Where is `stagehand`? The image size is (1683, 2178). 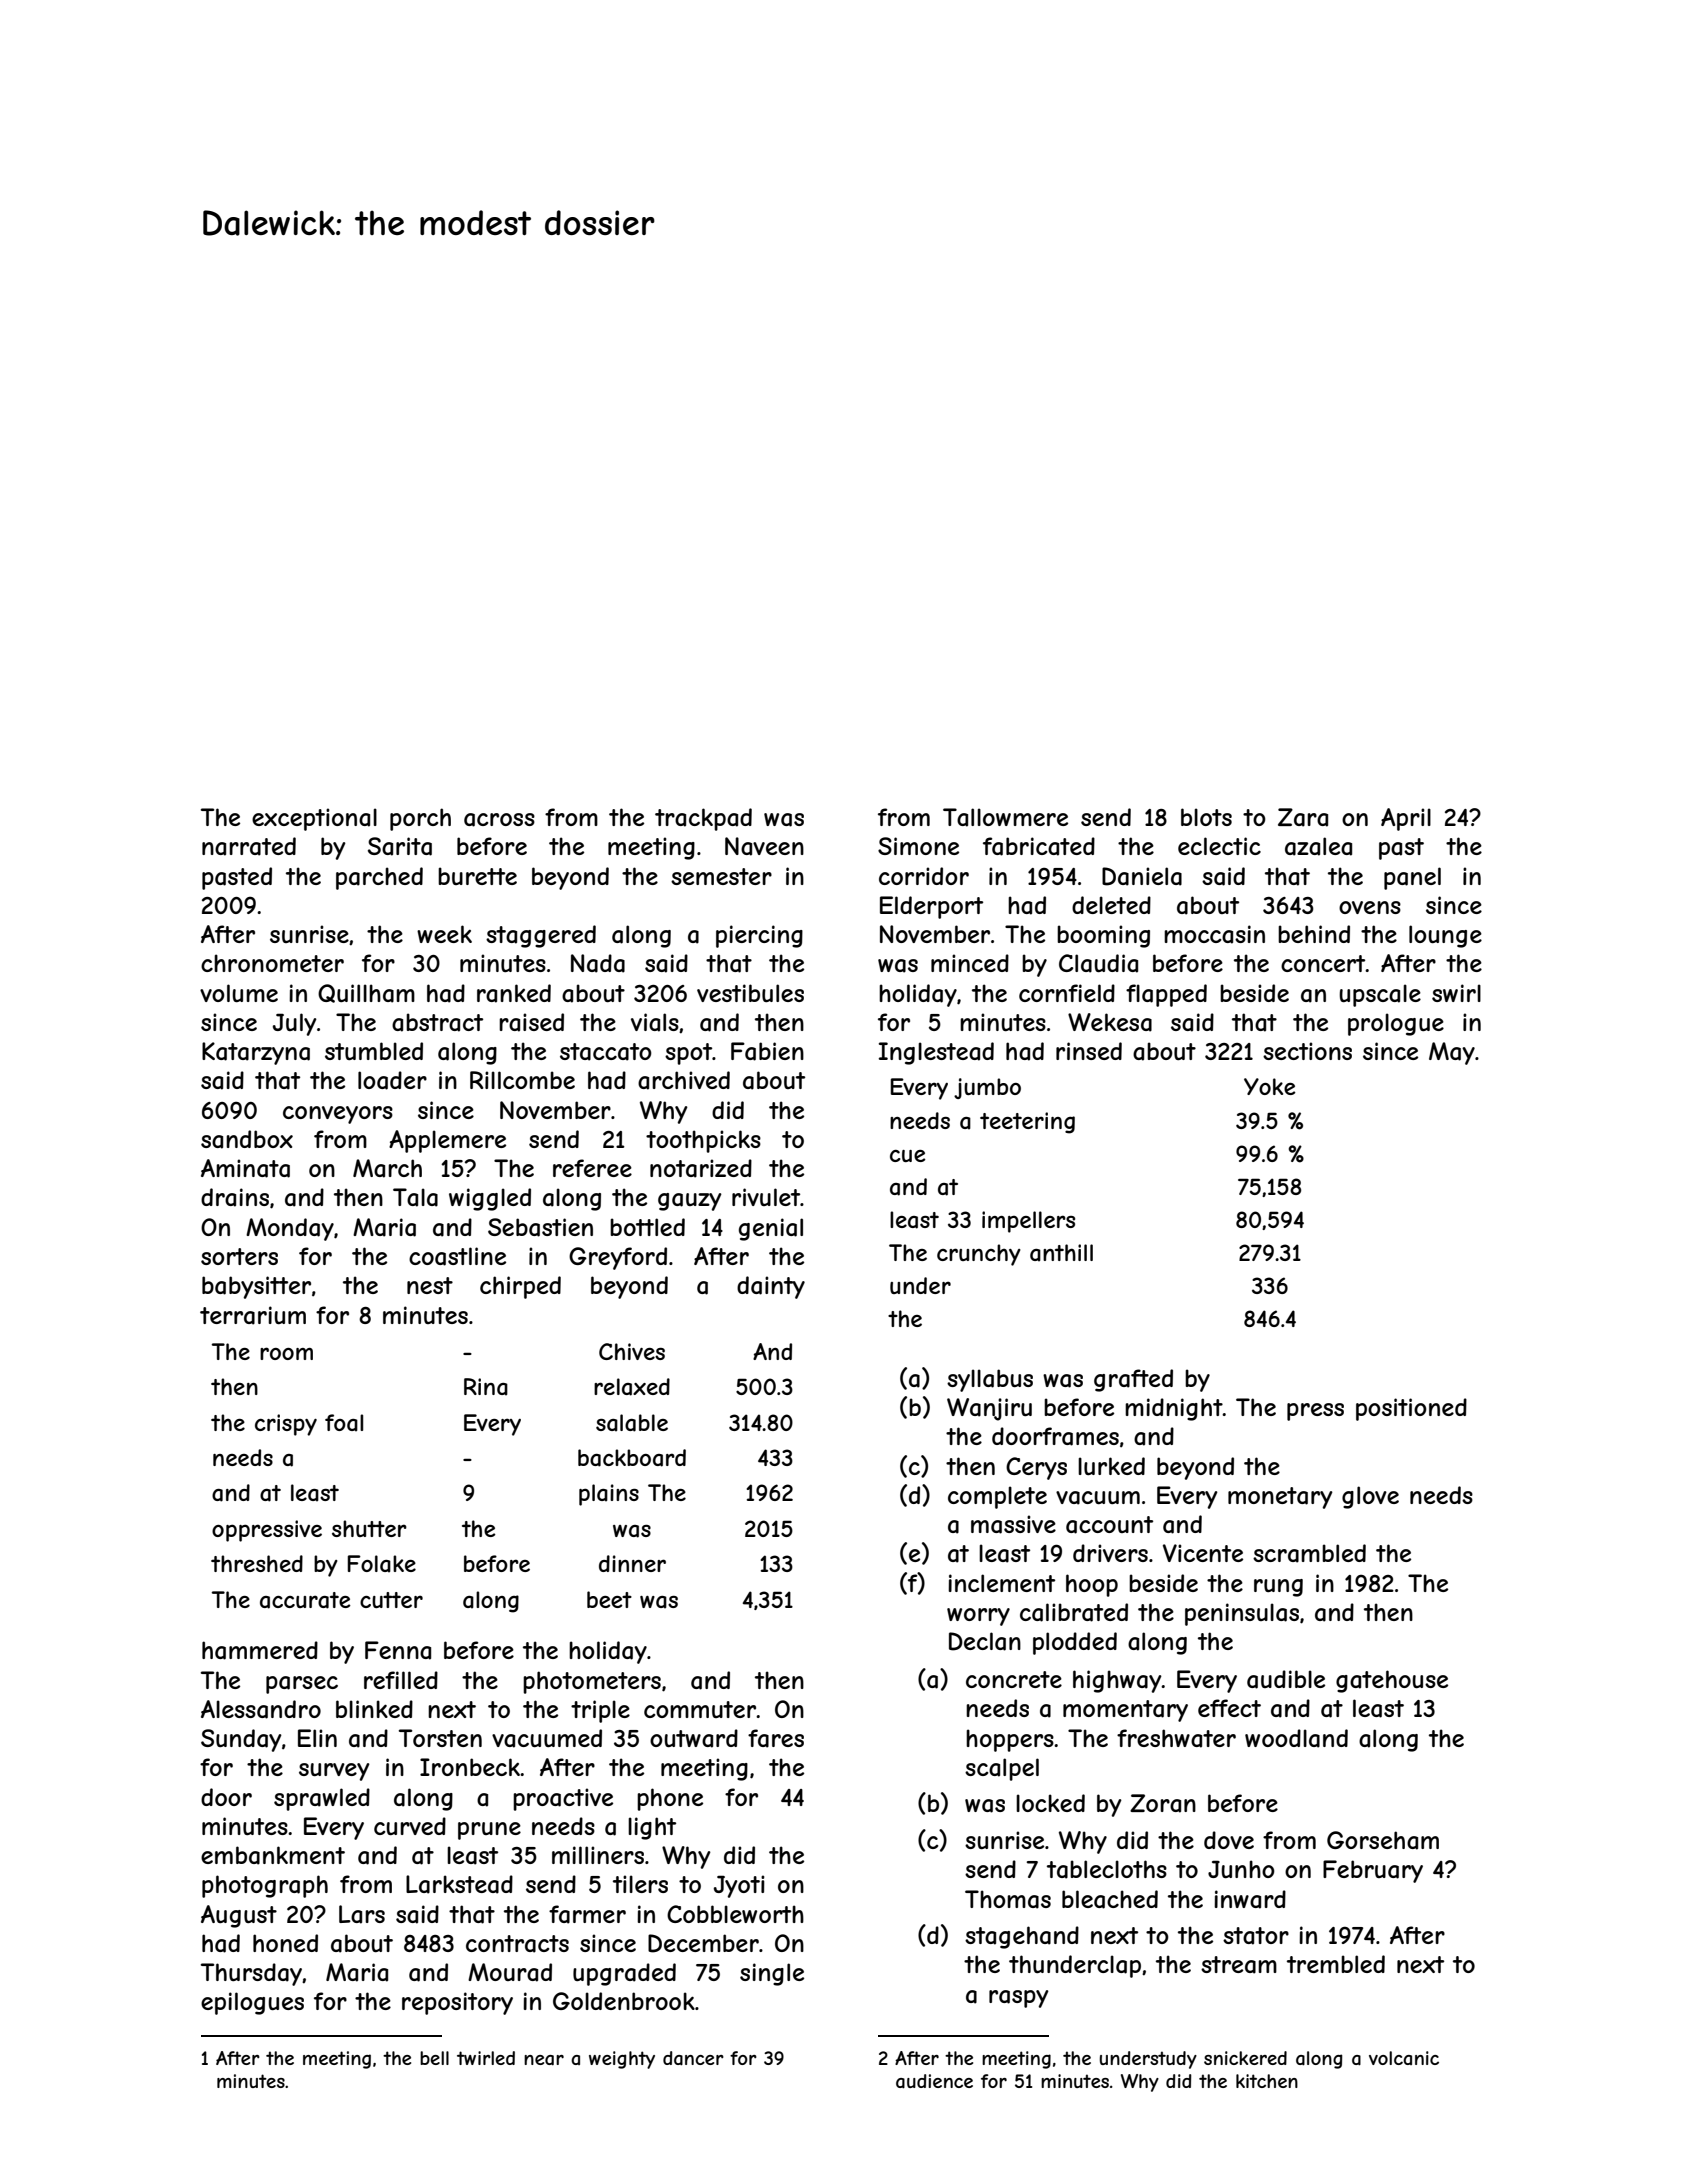 stagehand is located at coordinates (1022, 1937).
